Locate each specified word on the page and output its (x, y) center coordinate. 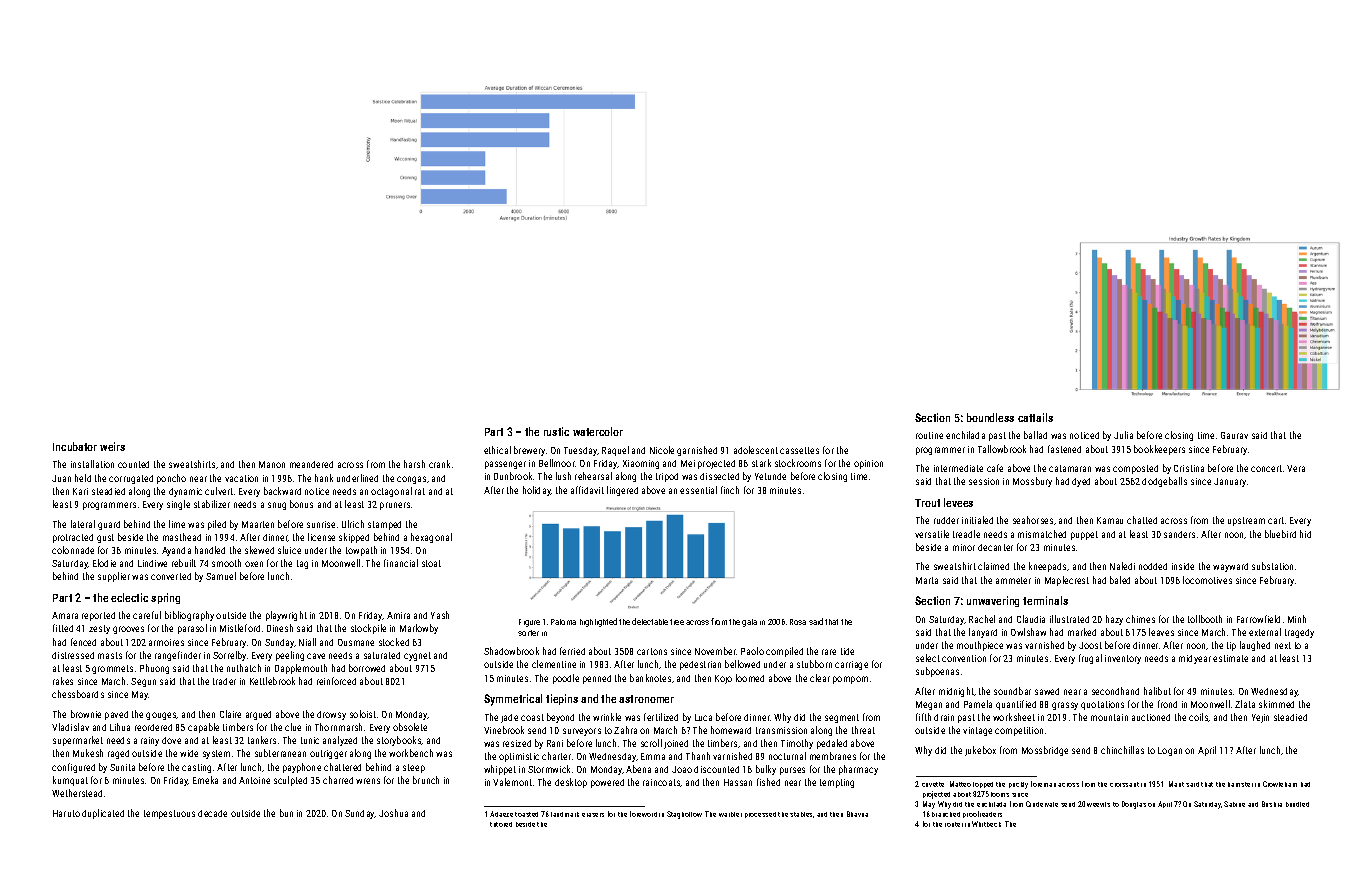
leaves (1161, 632)
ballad (1035, 435)
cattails (1035, 417)
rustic (556, 431)
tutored (501, 824)
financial (401, 563)
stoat (431, 563)
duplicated (103, 814)
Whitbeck (986, 824)
